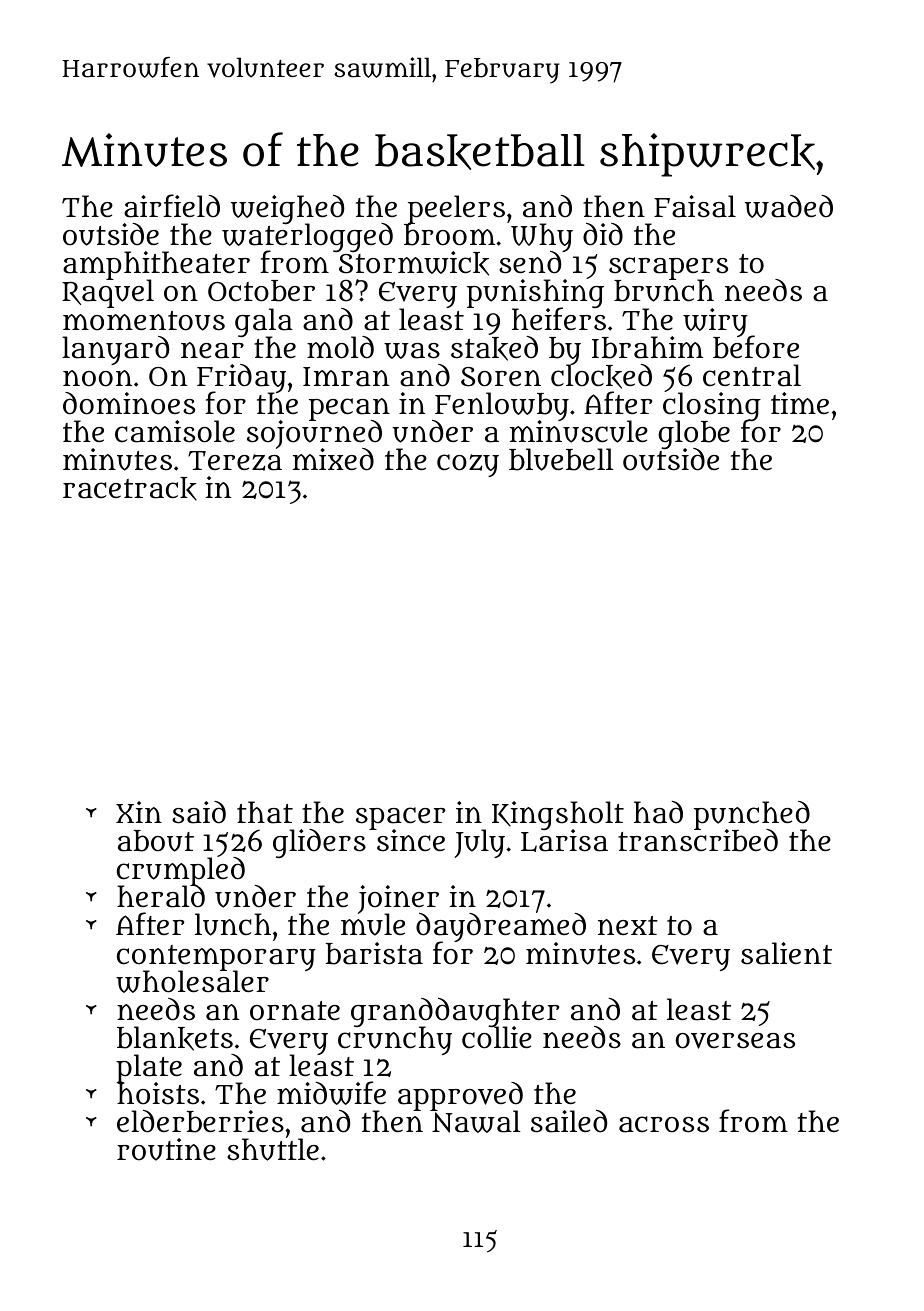 This document has height=1311, width=924. I want to click on globe, so click(694, 434).
